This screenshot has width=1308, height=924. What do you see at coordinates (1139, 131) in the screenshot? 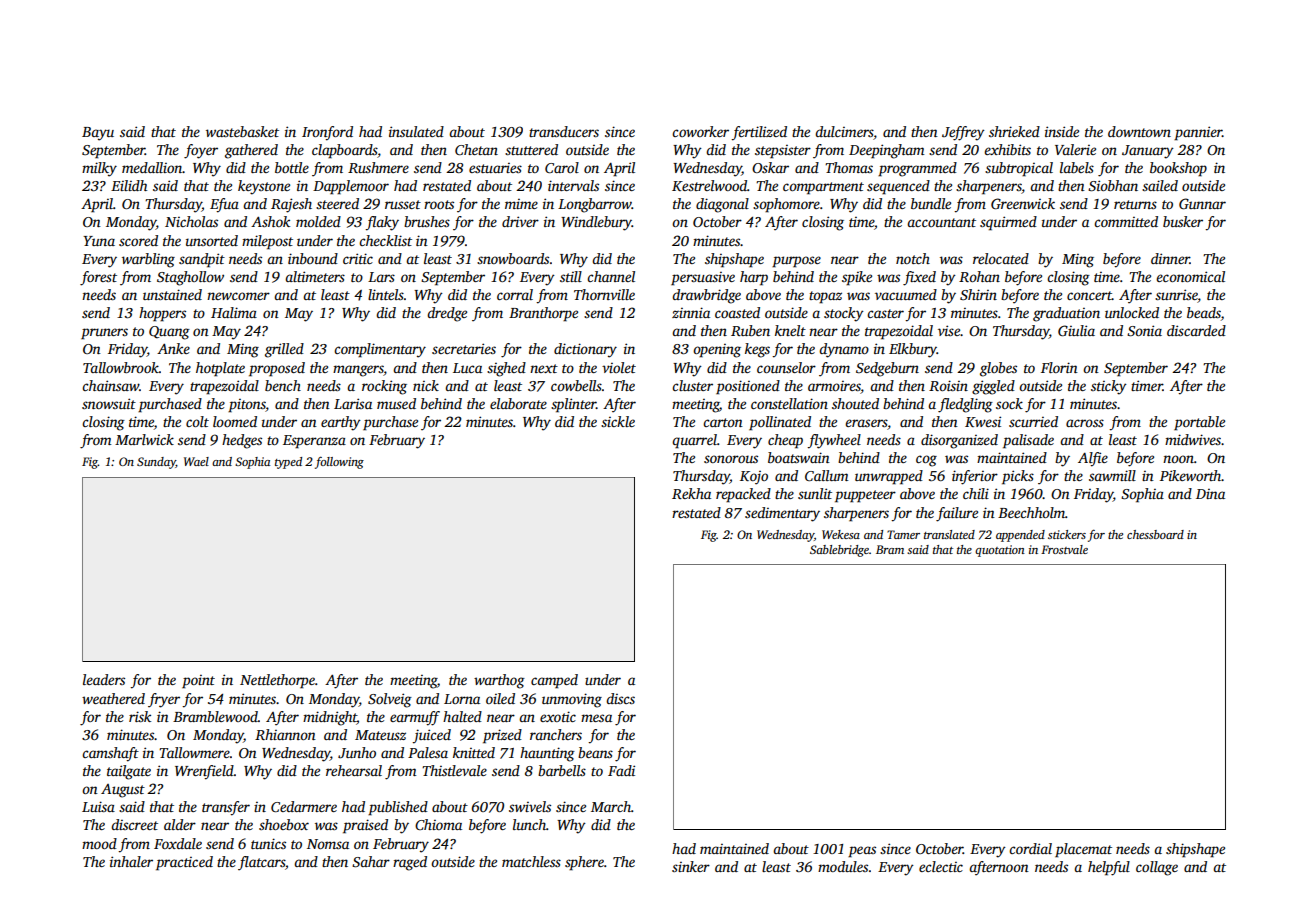
I see `downtown` at bounding box center [1139, 131].
